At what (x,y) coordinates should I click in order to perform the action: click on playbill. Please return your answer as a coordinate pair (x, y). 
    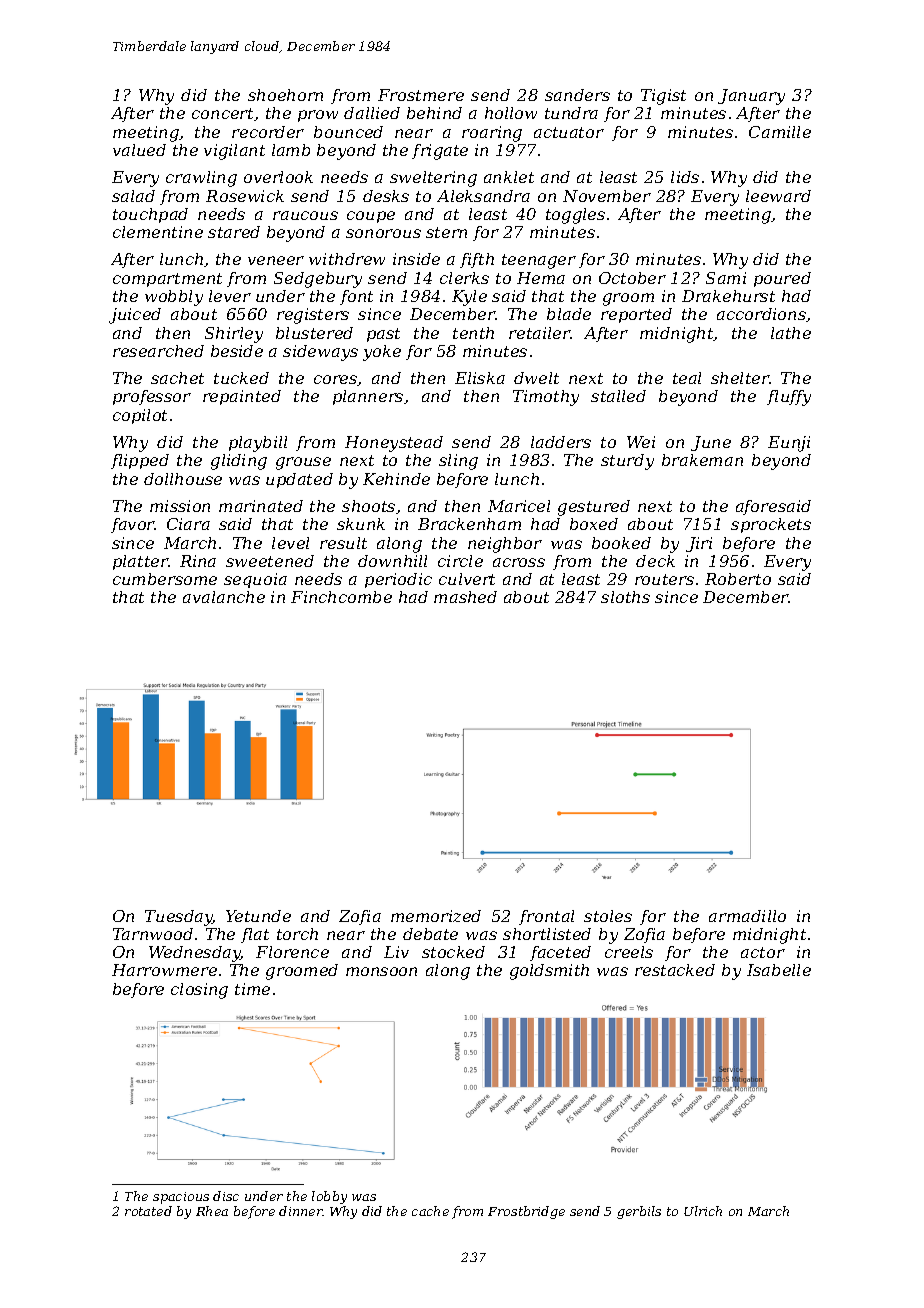
    Looking at the image, I should click on (258, 444).
